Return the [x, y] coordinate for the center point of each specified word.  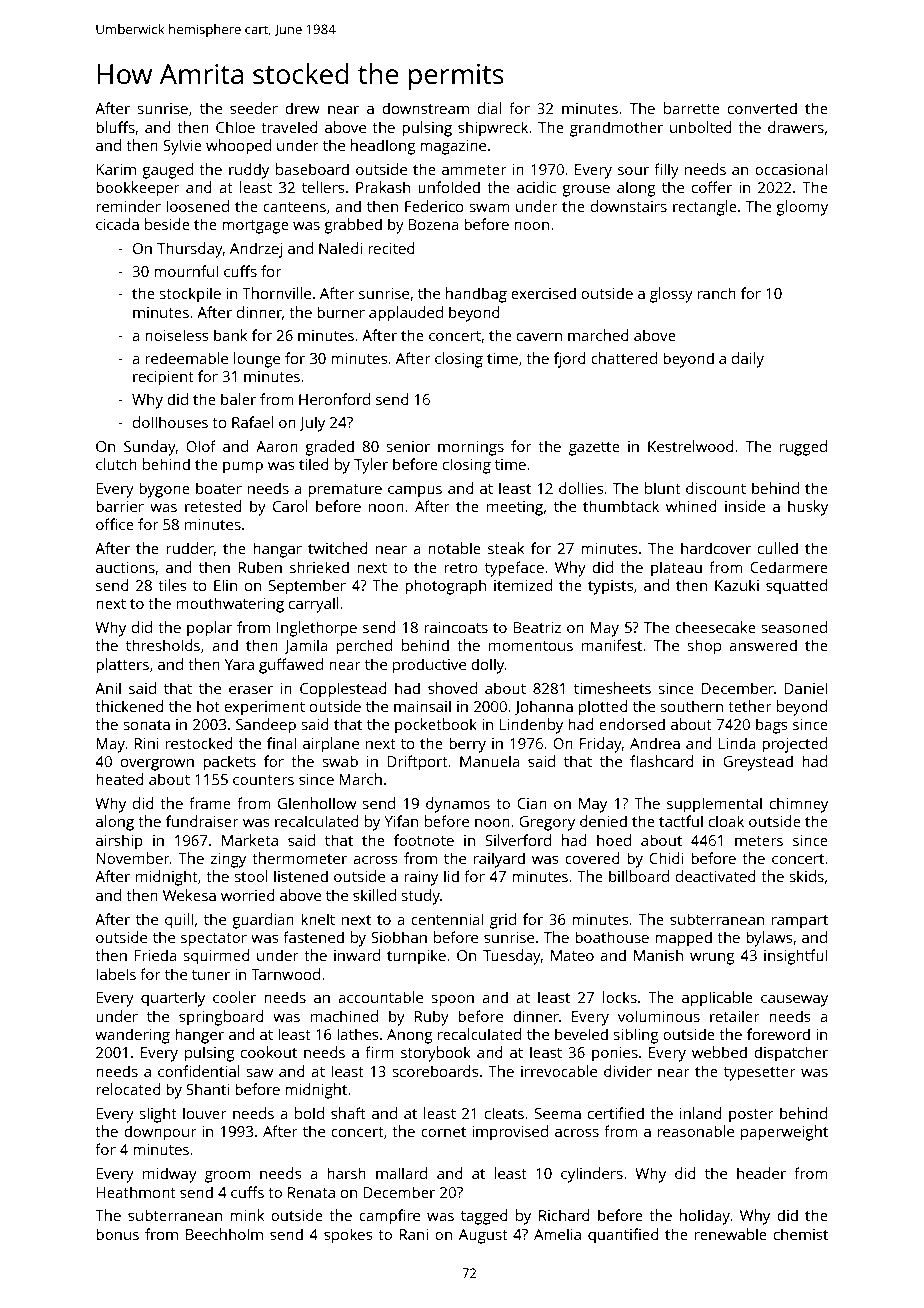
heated [120, 779]
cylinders [592, 1175]
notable [454, 548]
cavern [539, 337]
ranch [717, 293]
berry [467, 745]
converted [762, 108]
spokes [348, 1236]
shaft [348, 1113]
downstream [425, 108]
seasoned [794, 627]
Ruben [260, 567]
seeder [254, 108]
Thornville [276, 293]
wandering [132, 1036]
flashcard [662, 761]
